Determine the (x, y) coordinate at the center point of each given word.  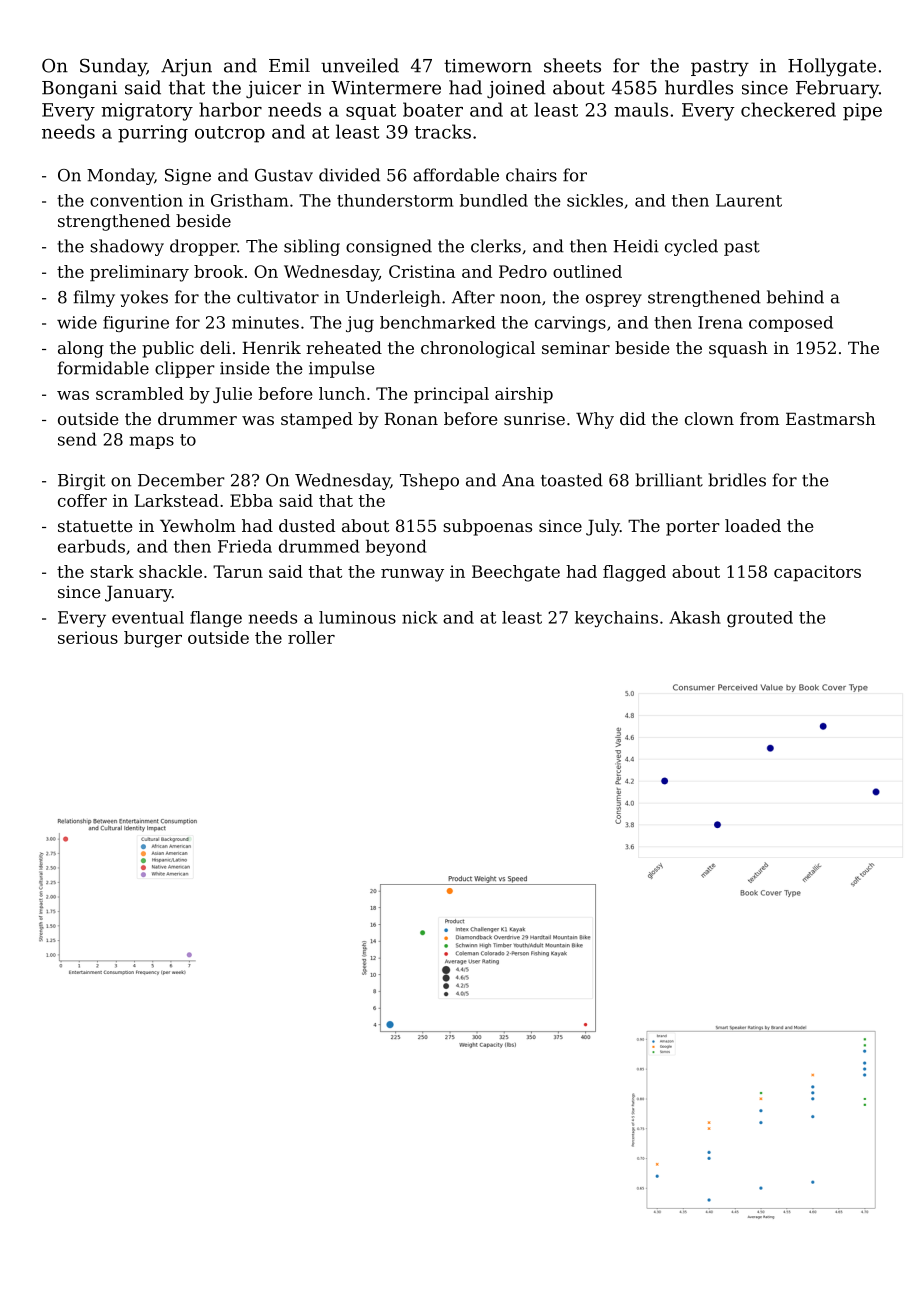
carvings (570, 324)
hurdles (699, 87)
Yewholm (198, 525)
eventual (148, 617)
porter (693, 528)
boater (433, 109)
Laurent (749, 200)
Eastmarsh (831, 418)
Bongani (79, 90)
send (77, 439)
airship (524, 395)
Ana (518, 480)
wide (77, 322)
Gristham (249, 200)
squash (738, 349)
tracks (443, 131)
